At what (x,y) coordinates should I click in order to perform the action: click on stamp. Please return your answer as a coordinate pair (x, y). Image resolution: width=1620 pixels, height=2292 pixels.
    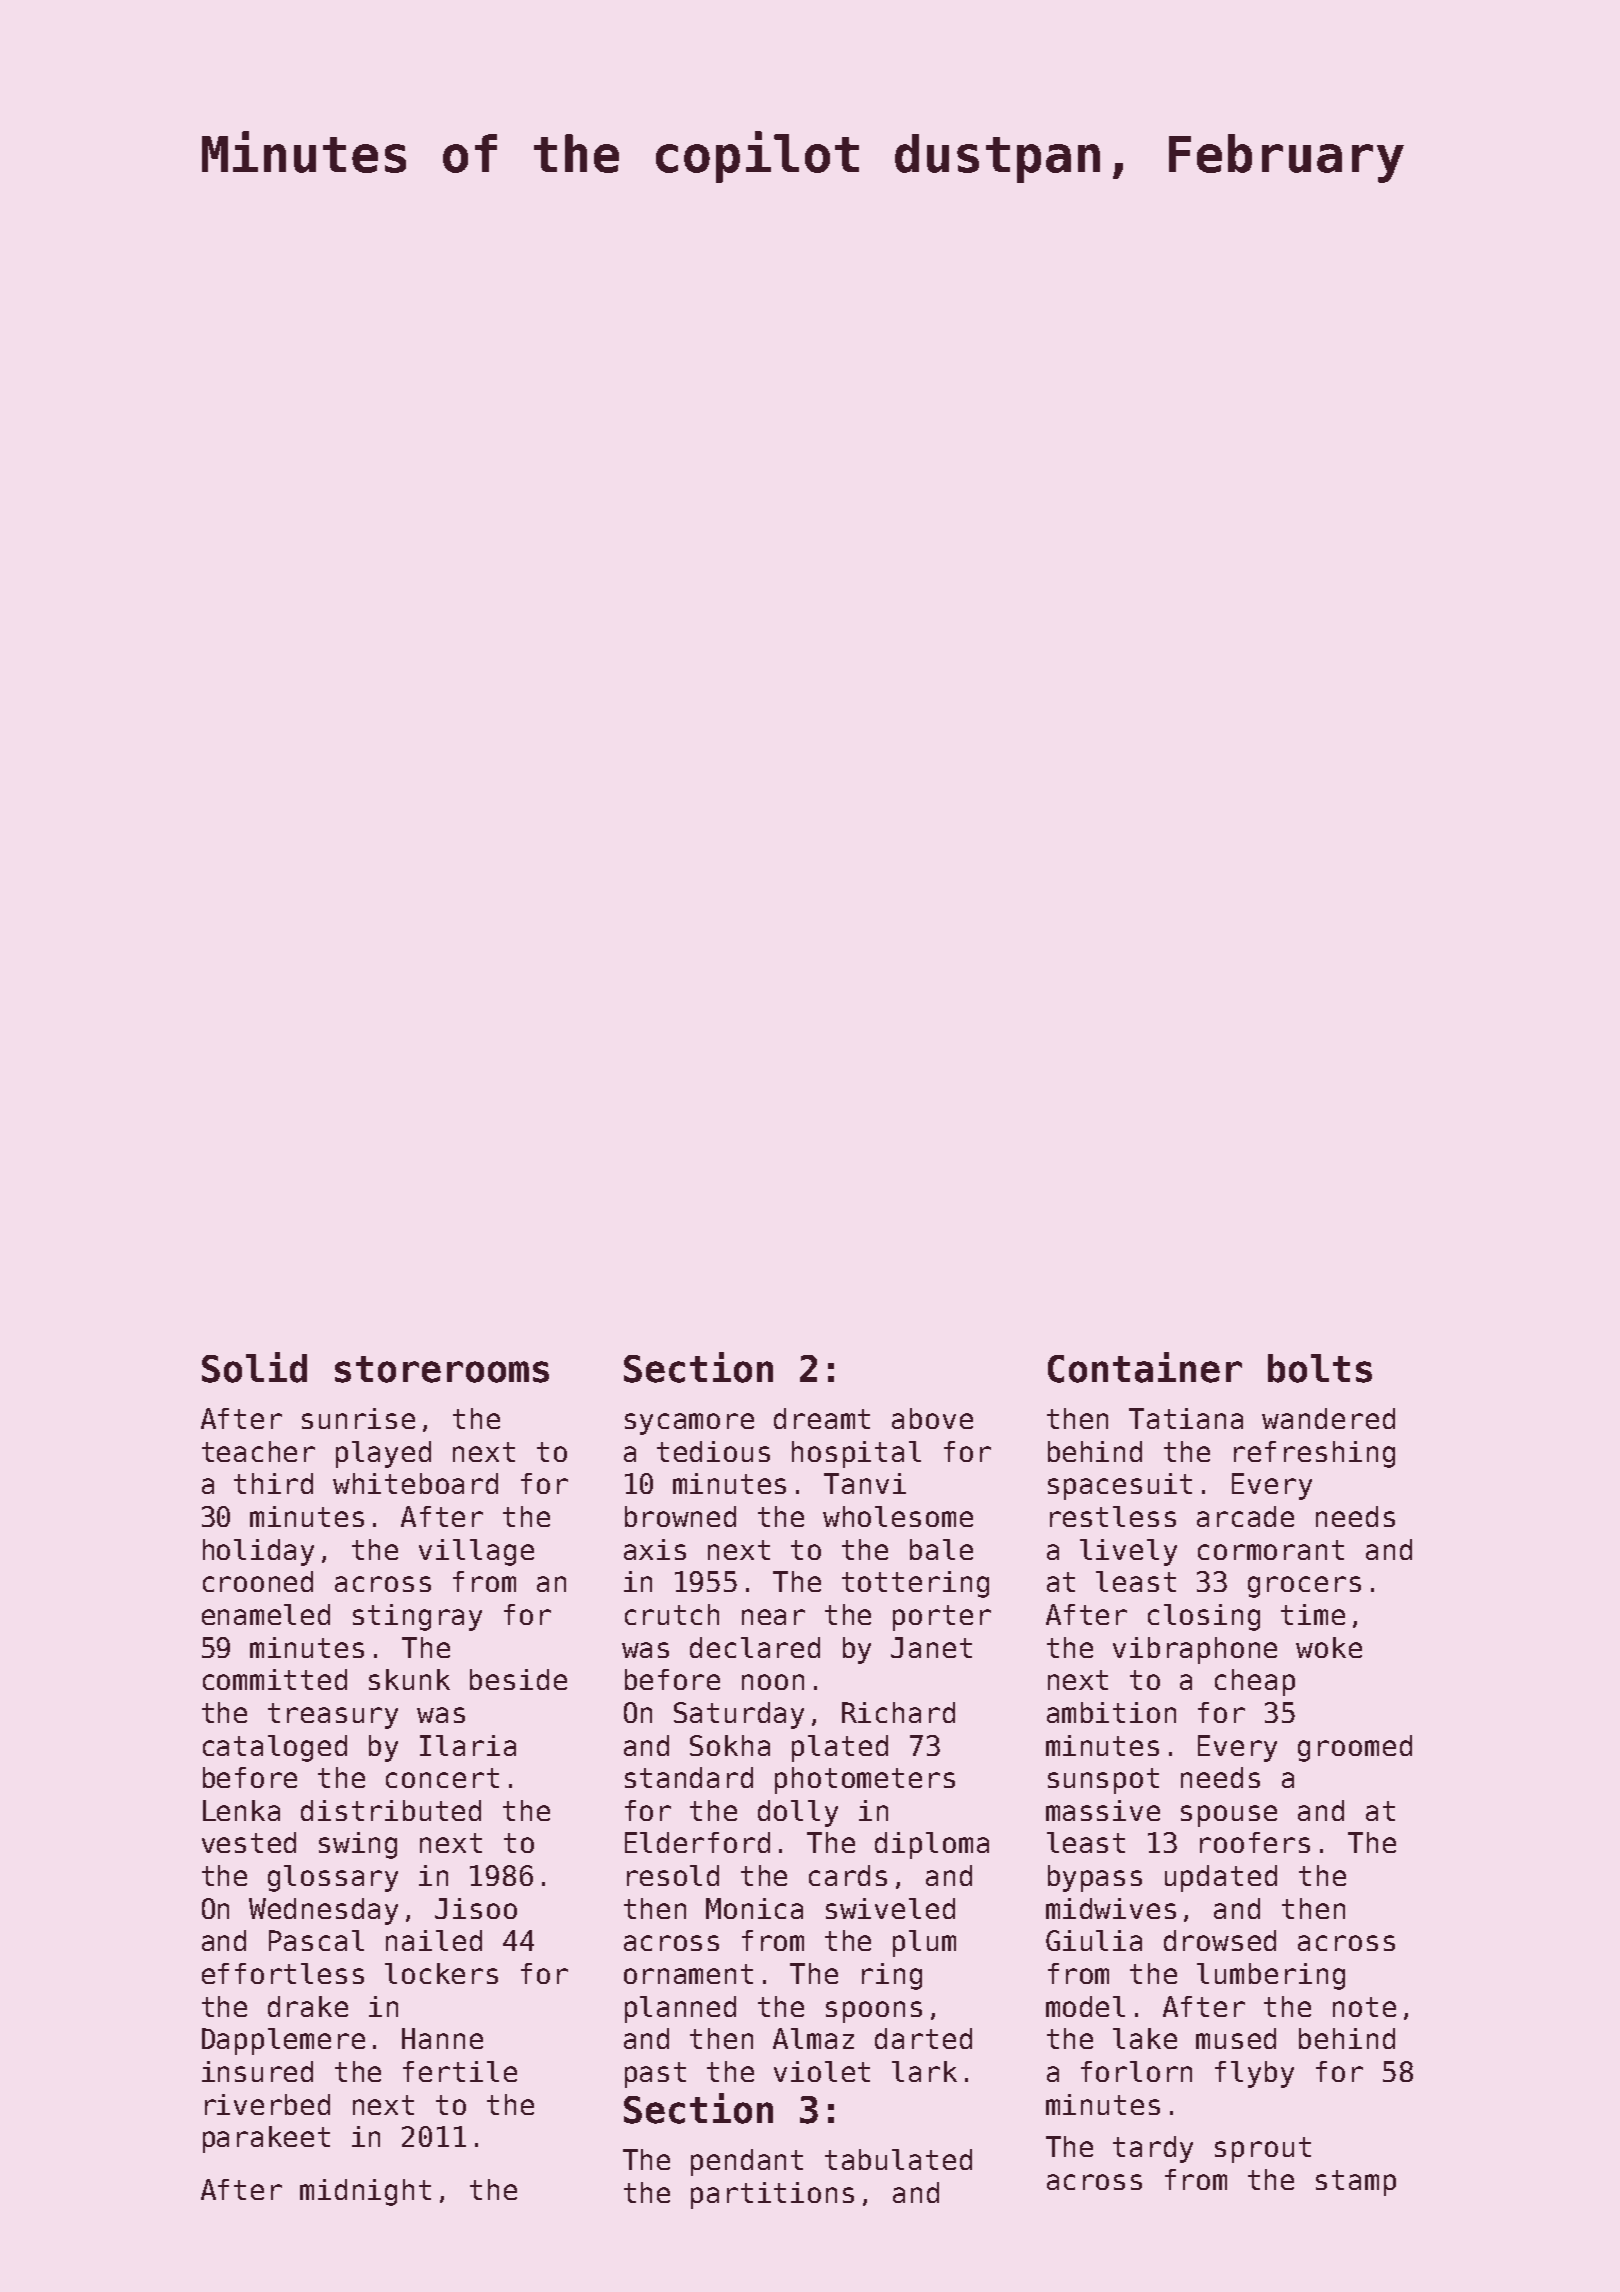
    Looking at the image, I should click on (1356, 2183).
